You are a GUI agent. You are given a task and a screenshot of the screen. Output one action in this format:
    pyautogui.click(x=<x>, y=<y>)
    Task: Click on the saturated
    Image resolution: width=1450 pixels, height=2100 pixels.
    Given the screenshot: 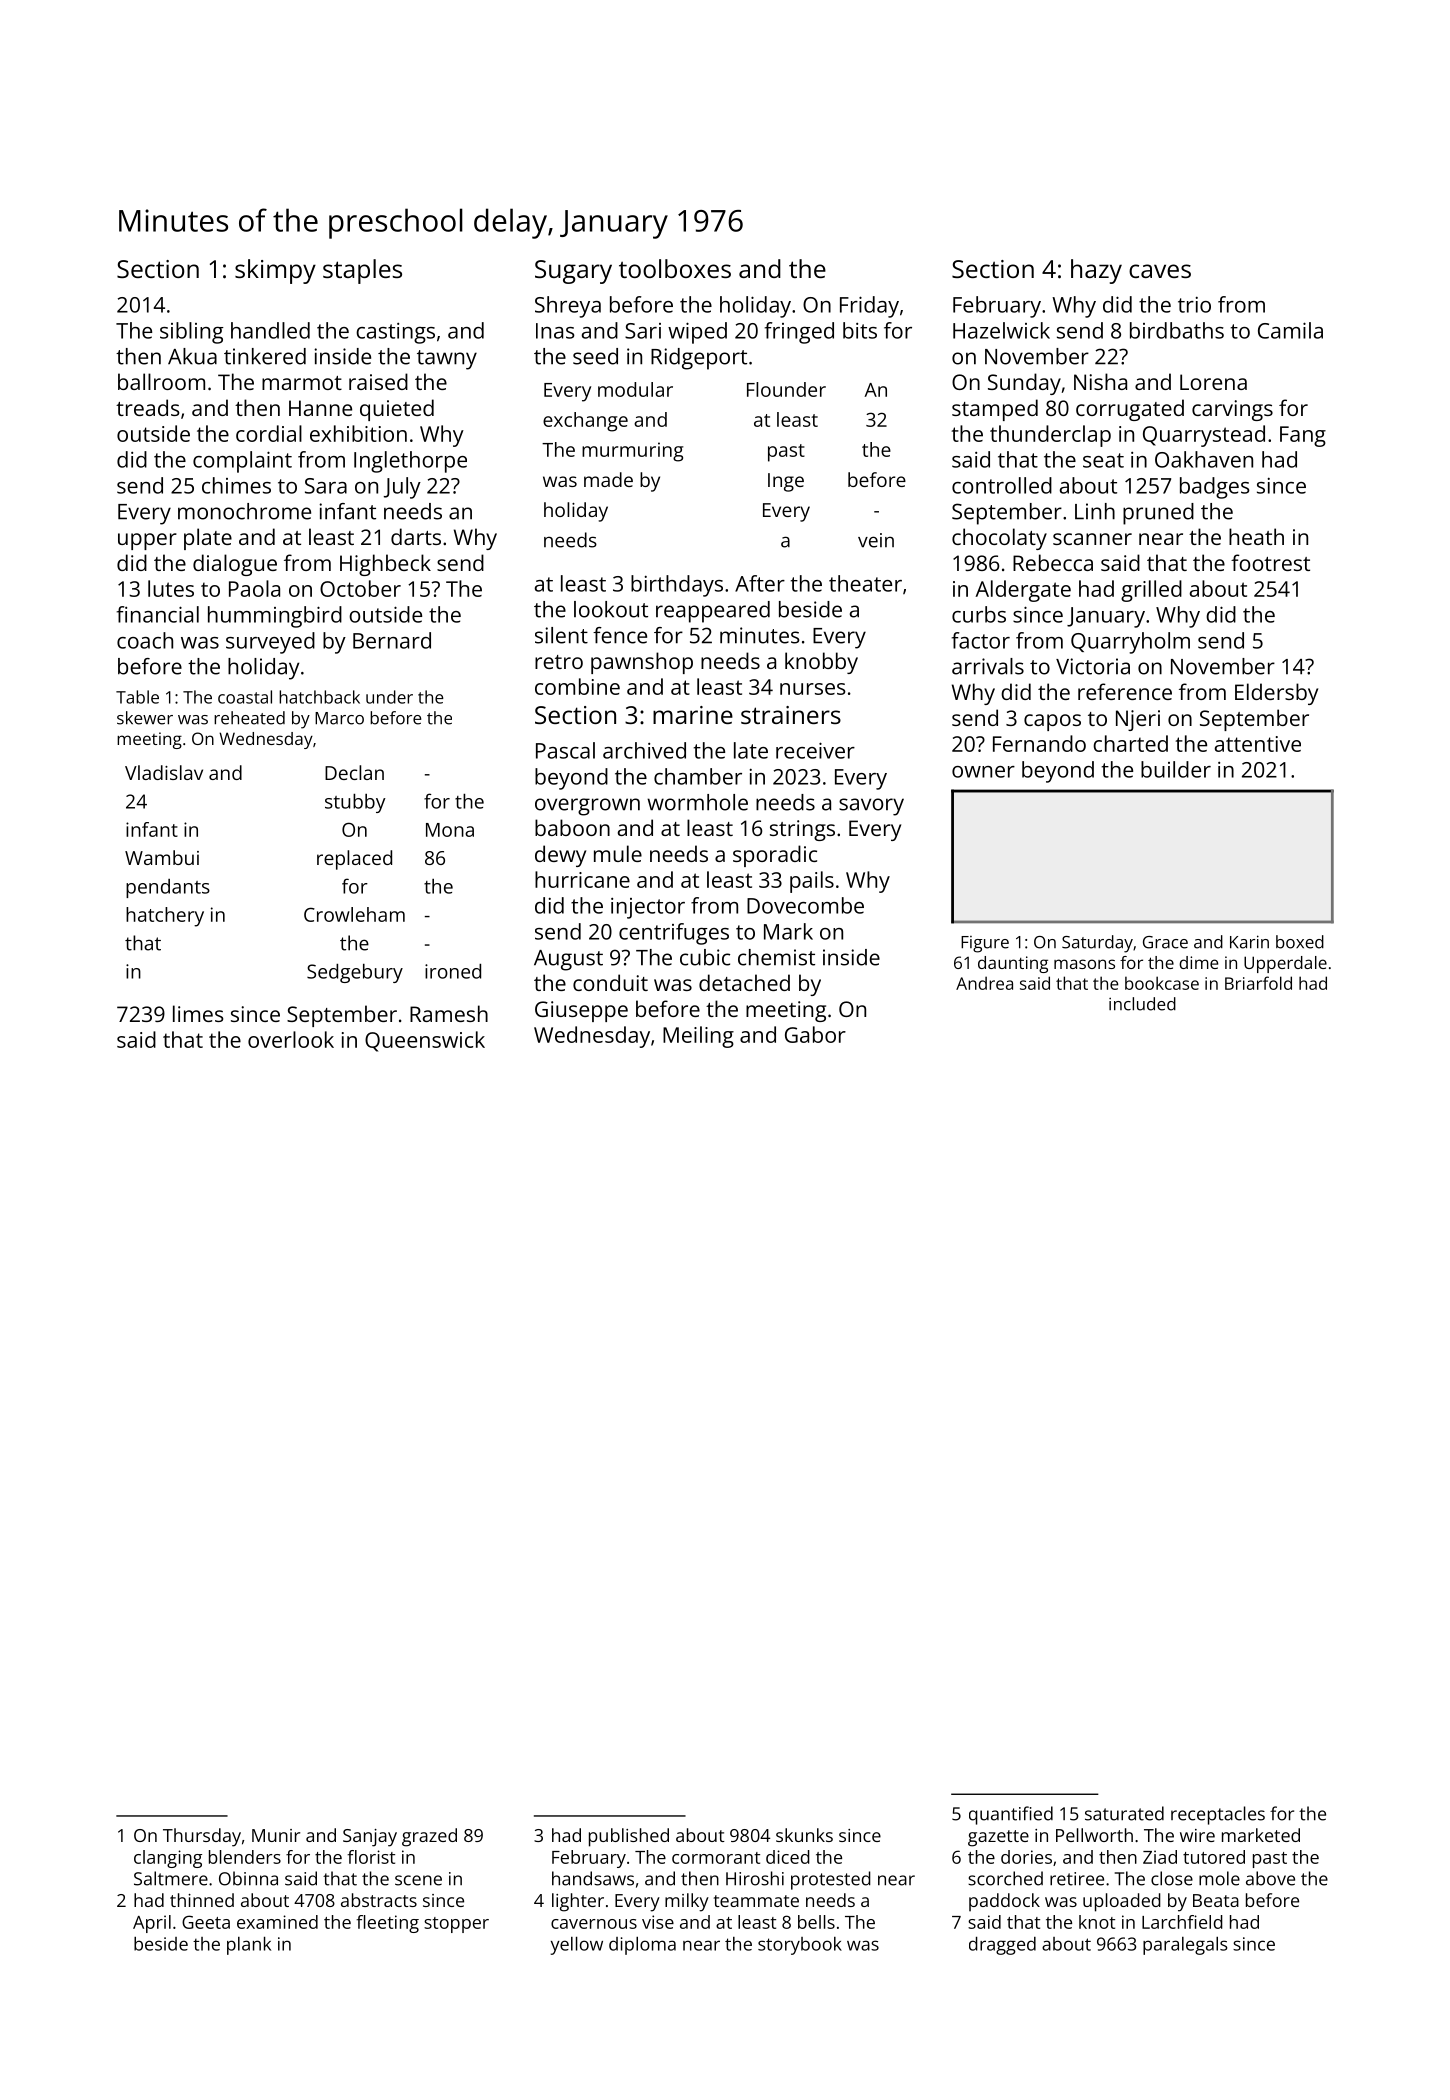 What is the action you would take?
    pyautogui.click(x=1124, y=1813)
